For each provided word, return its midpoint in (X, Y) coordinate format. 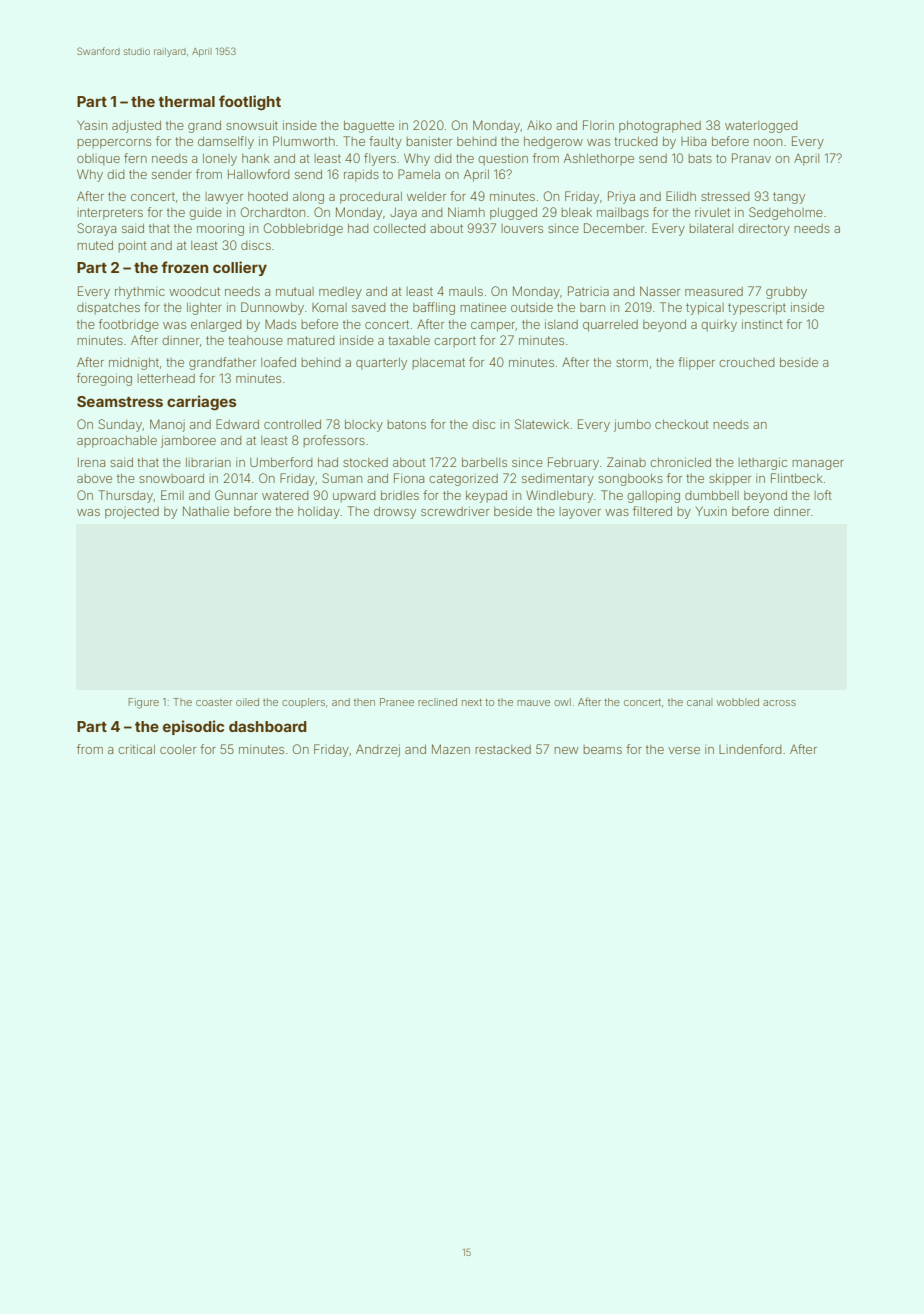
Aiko (539, 125)
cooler (178, 749)
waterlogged (761, 127)
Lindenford (750, 749)
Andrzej (378, 750)
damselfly (226, 142)
